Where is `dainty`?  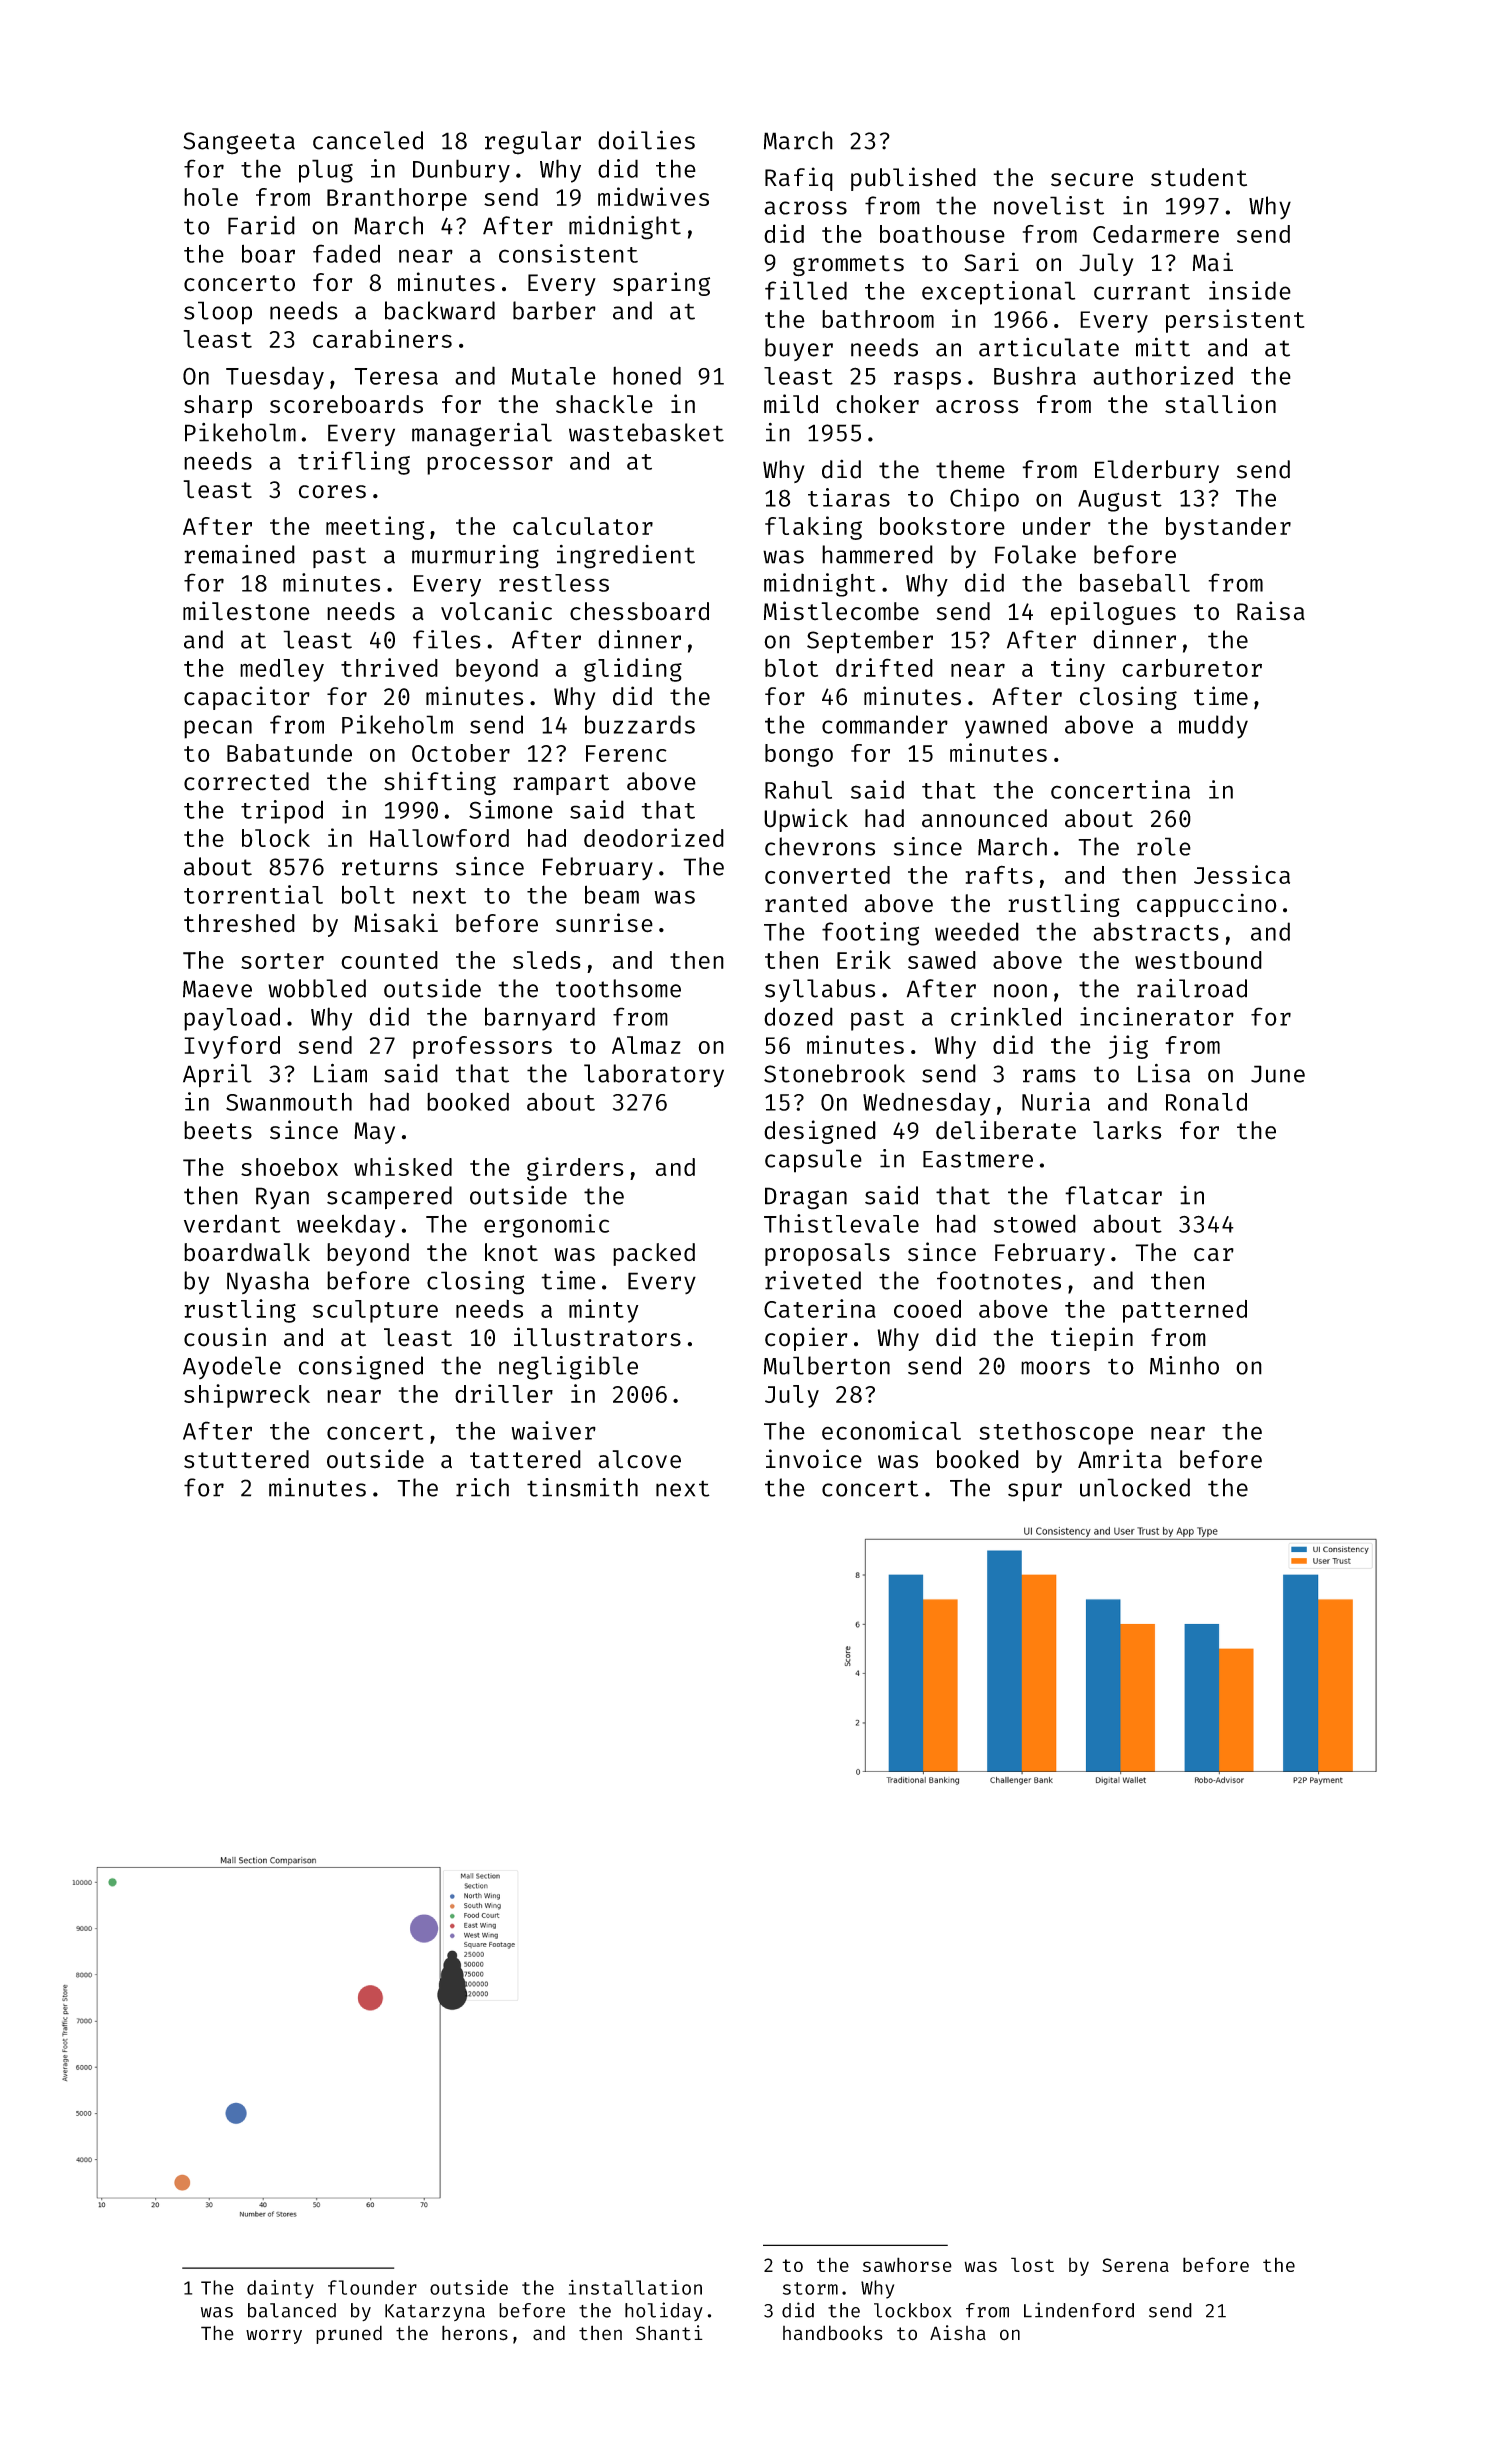 dainty is located at coordinates (280, 2289).
